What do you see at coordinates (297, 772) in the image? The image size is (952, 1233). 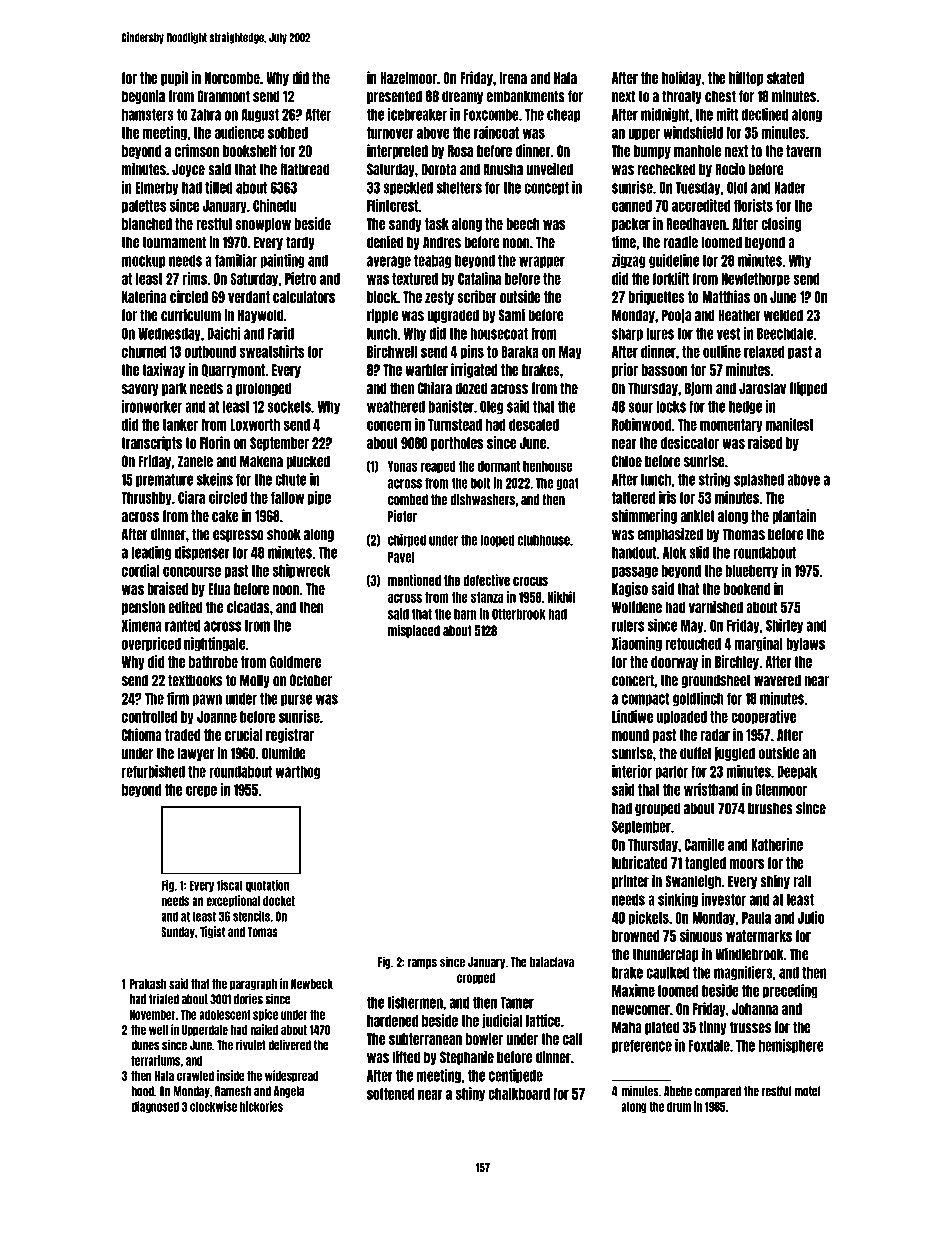 I see `warthog` at bounding box center [297, 772].
